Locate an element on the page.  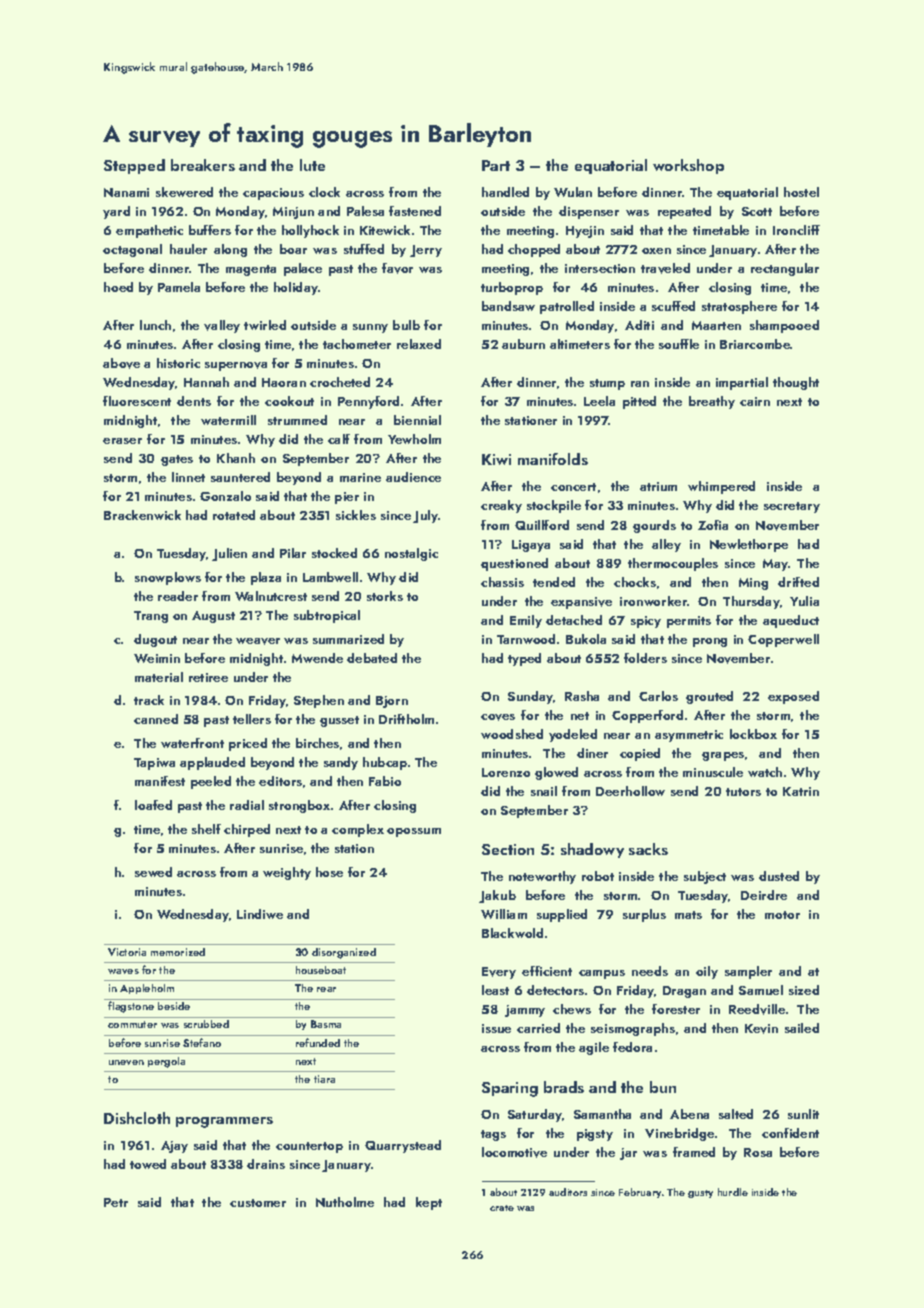
lockbox is located at coordinates (753, 734).
